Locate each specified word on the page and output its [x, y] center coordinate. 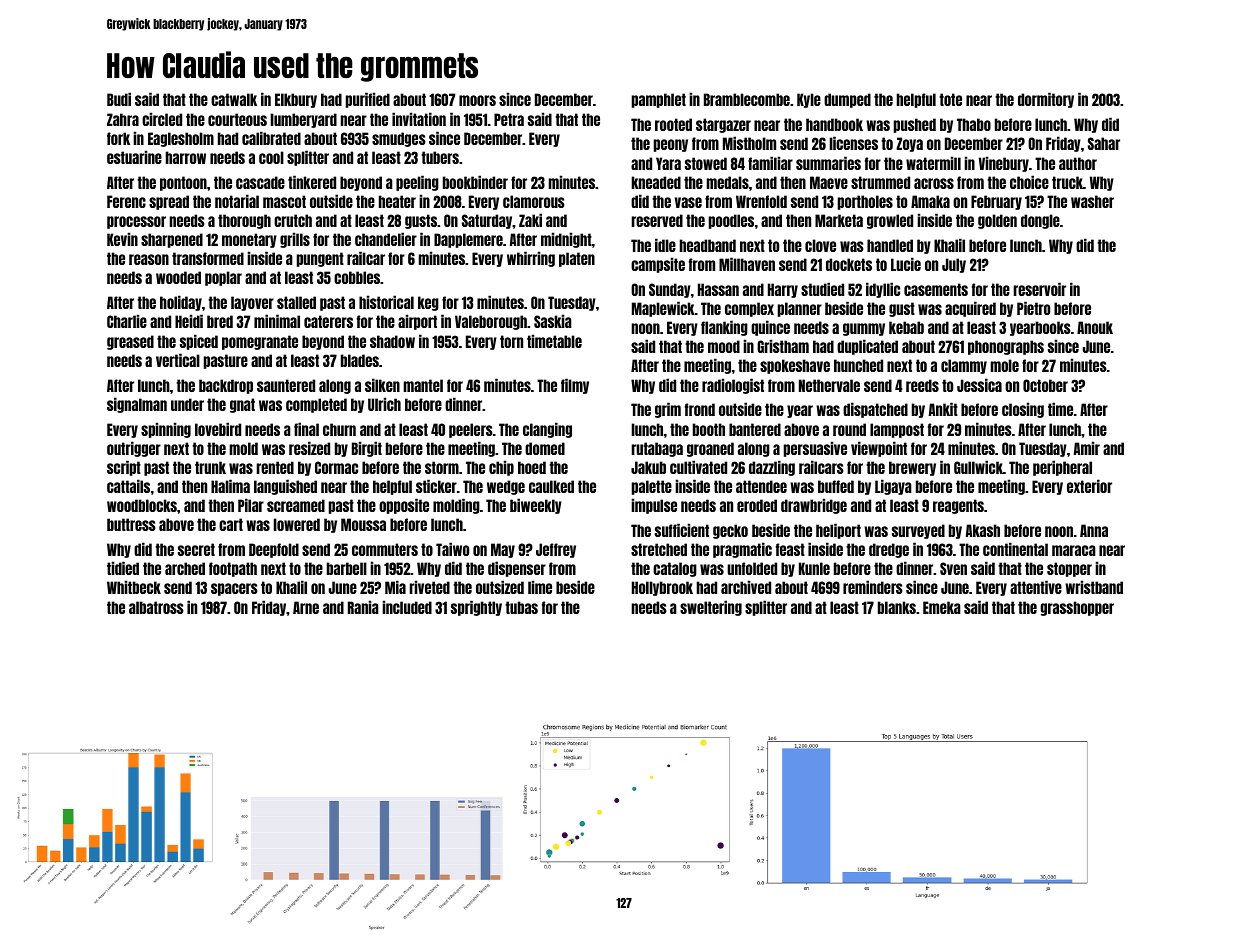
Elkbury [296, 100]
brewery [912, 468]
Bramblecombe [747, 99]
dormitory [1046, 100]
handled [890, 245]
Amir [1087, 448]
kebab [906, 327]
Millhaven [747, 264]
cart [231, 524]
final [306, 429]
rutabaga [657, 449]
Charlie [127, 321]
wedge [506, 487]
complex [749, 309]
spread [169, 202]
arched [185, 568]
